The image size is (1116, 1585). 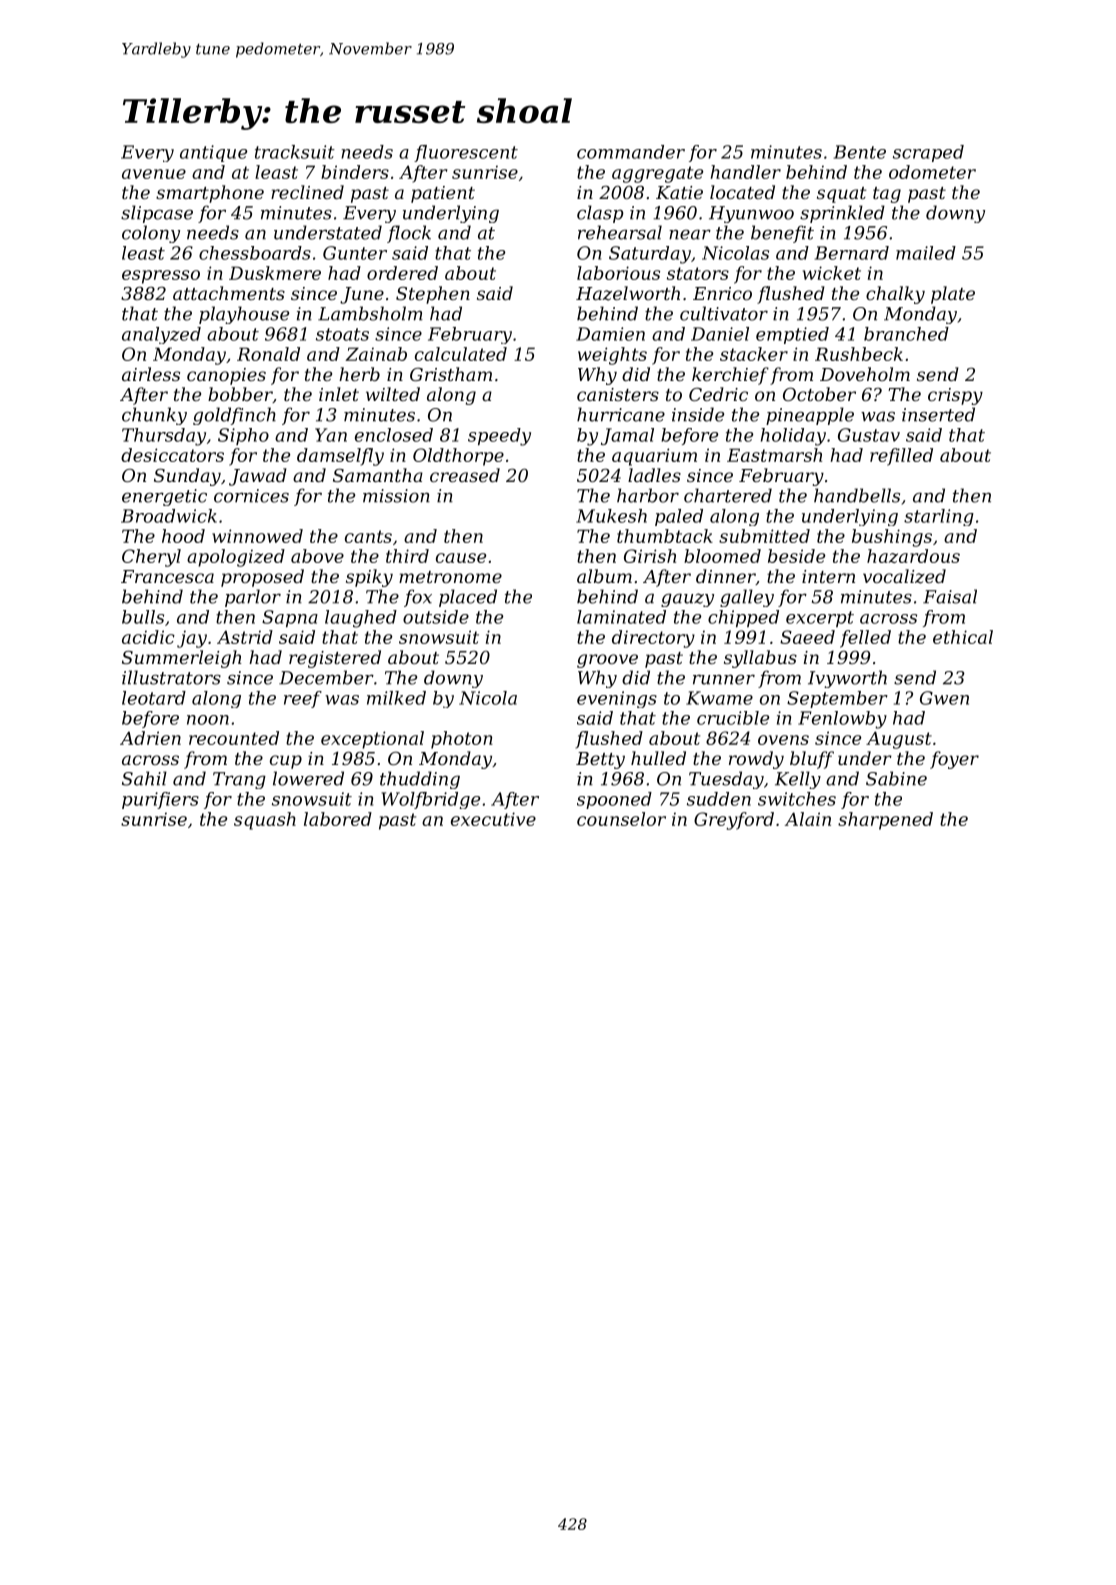 What do you see at coordinates (172, 455) in the page?
I see `desiccators` at bounding box center [172, 455].
